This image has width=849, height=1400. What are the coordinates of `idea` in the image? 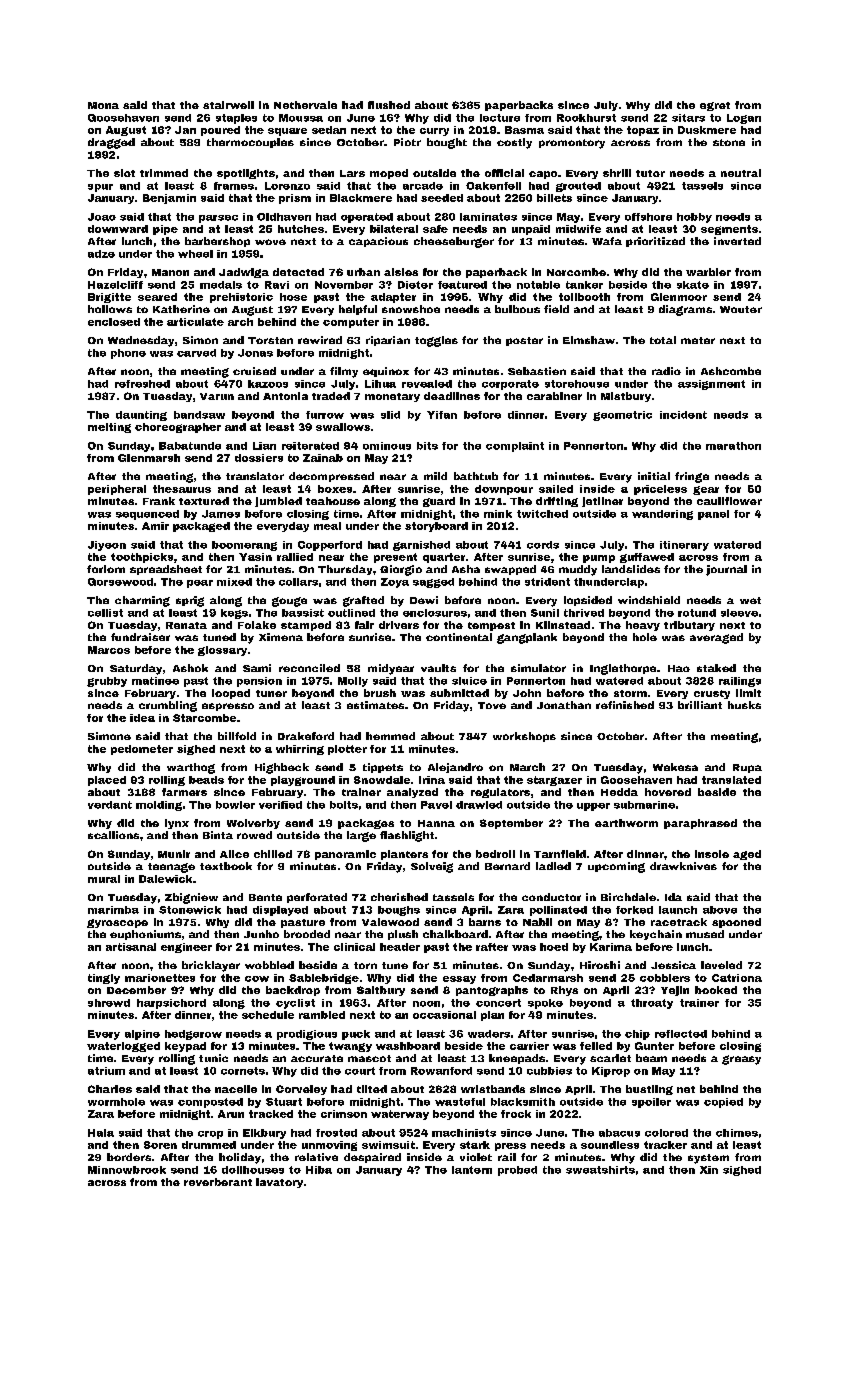 It's located at (142, 718).
